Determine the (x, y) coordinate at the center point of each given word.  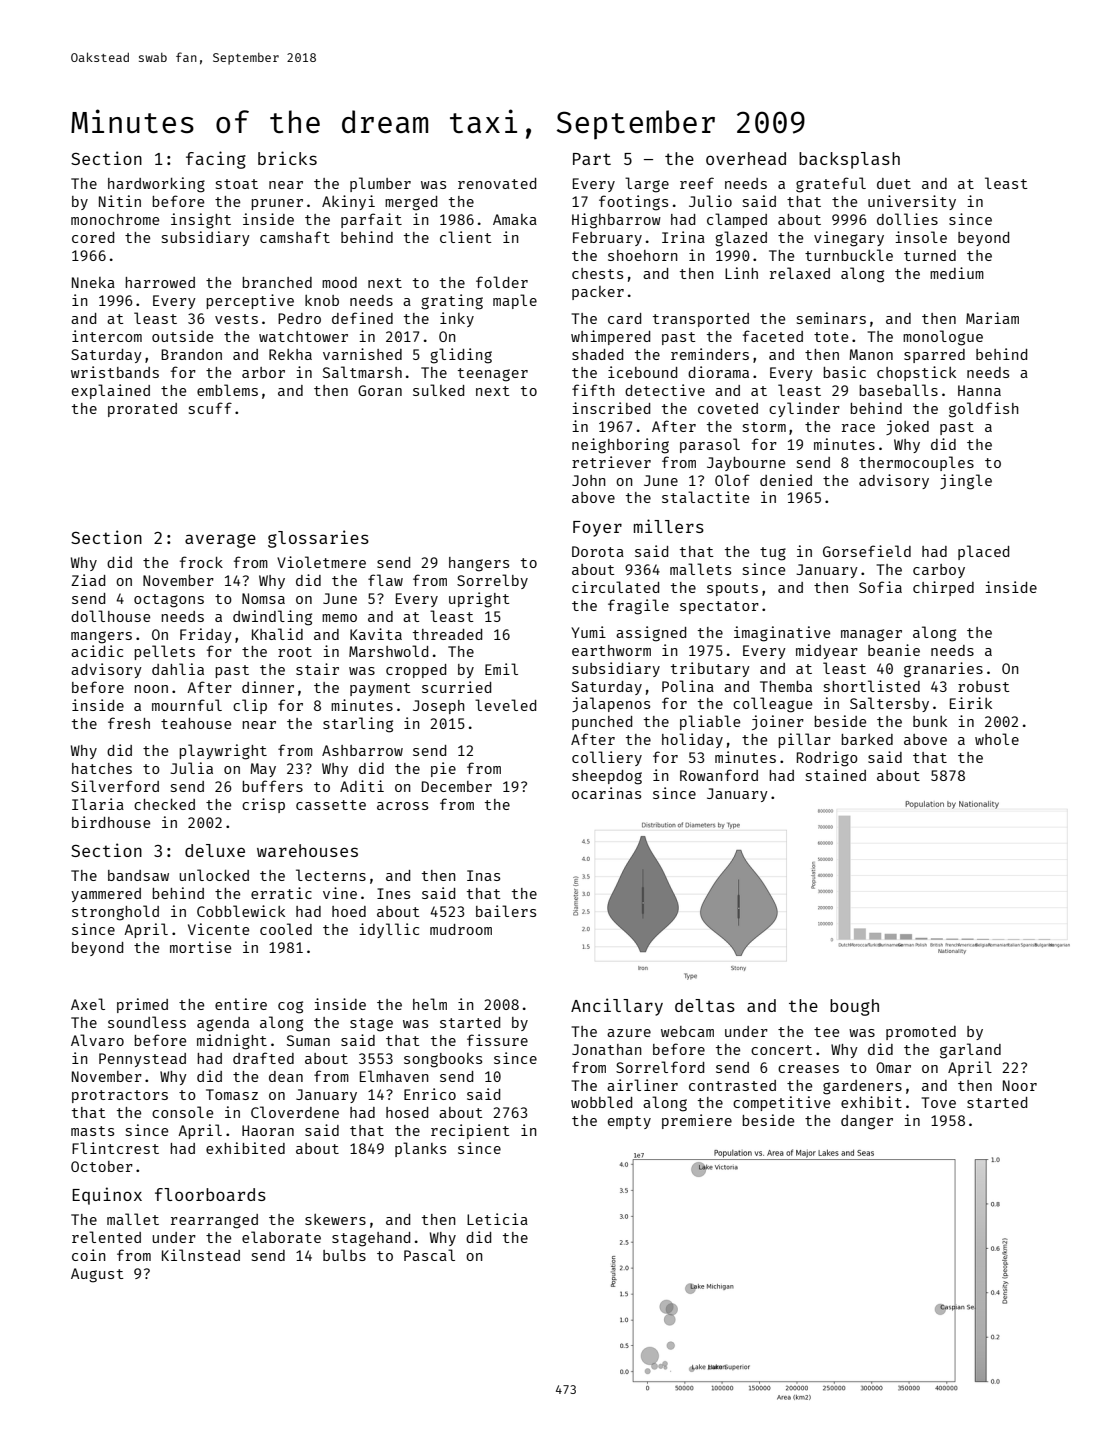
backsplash (849, 160)
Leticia (497, 1219)
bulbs (344, 1255)
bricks (287, 158)
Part (592, 159)
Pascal (429, 1255)
